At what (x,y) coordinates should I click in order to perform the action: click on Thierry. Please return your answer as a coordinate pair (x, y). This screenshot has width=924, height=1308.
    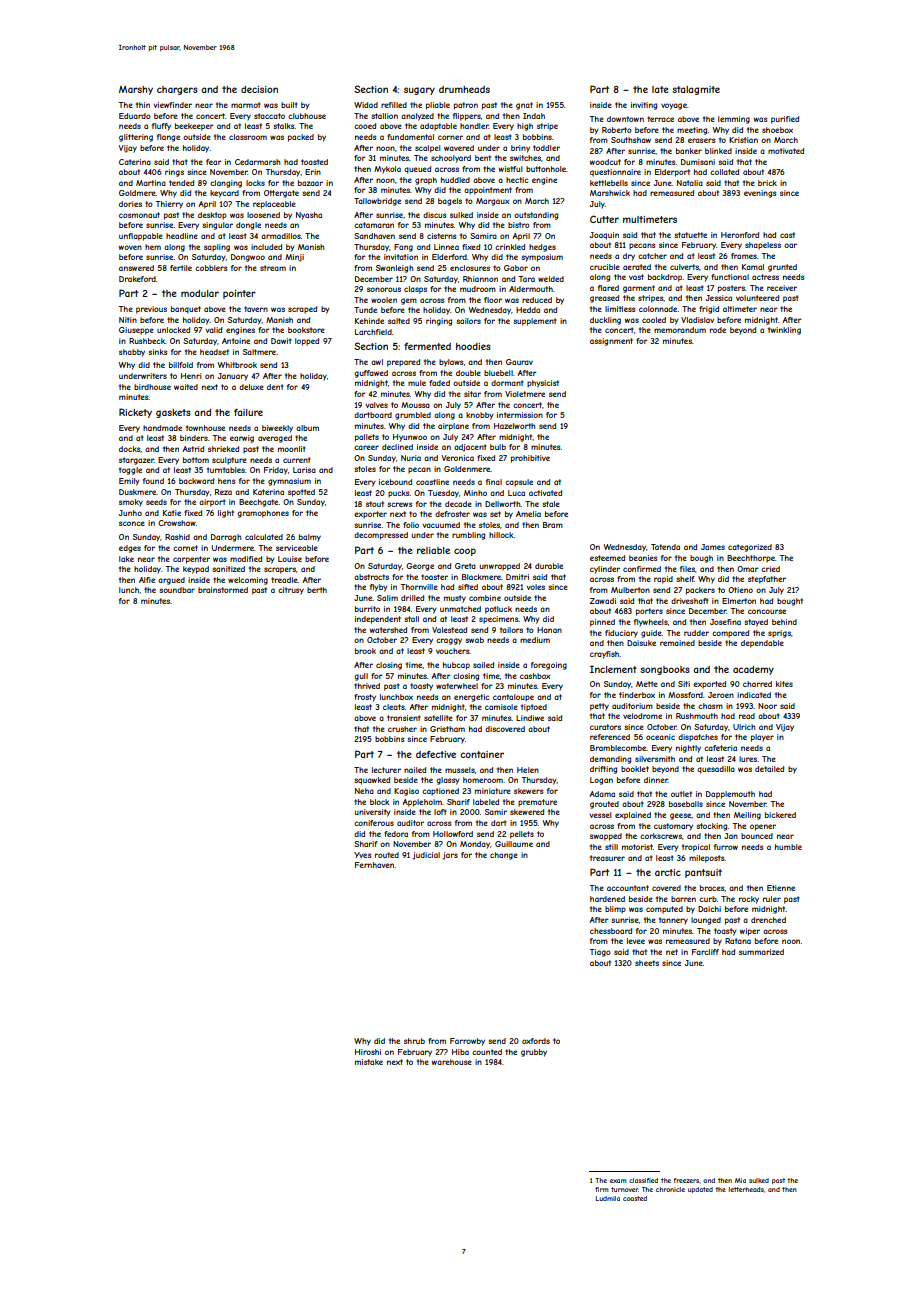
    Looking at the image, I should click on (169, 205).
